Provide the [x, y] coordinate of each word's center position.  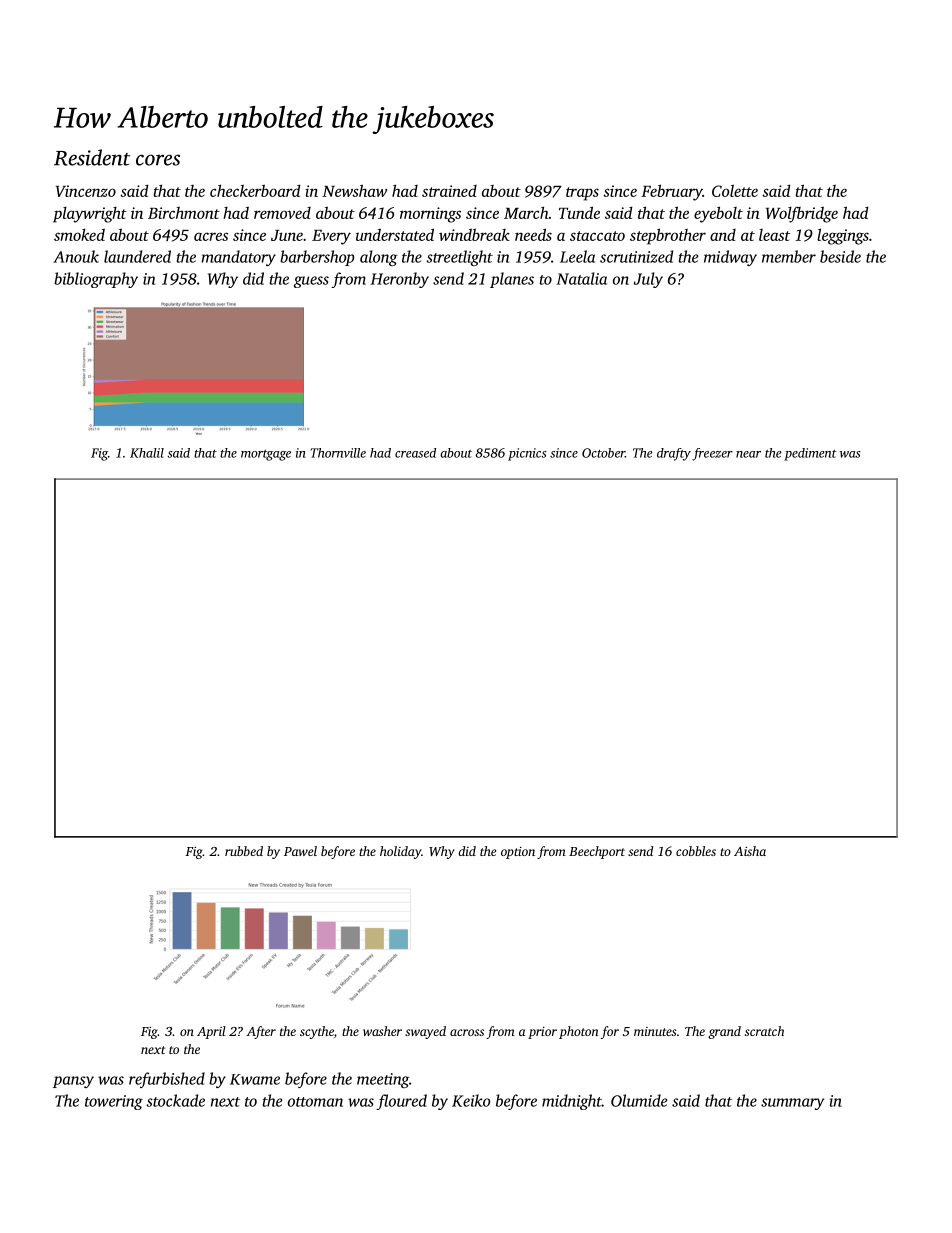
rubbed [244, 851]
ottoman [315, 1102]
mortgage [266, 455]
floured [401, 1102]
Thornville [338, 453]
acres [211, 236]
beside [840, 256]
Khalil [147, 453]
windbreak [474, 234]
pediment [810, 454]
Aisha [750, 851]
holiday [400, 852]
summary [792, 1104]
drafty [674, 454]
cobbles [696, 851]
